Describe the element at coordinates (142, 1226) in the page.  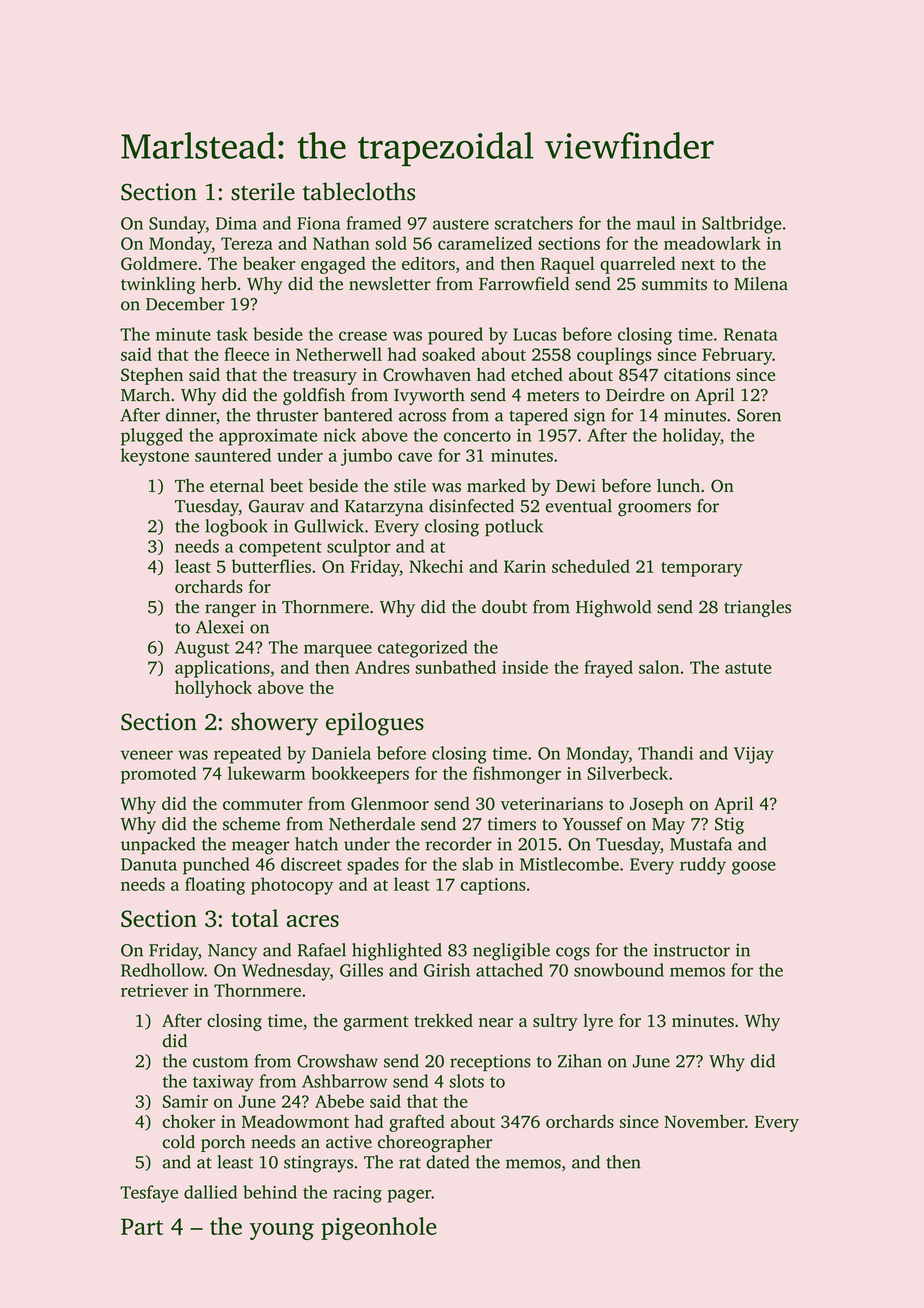
I see `Part` at that location.
